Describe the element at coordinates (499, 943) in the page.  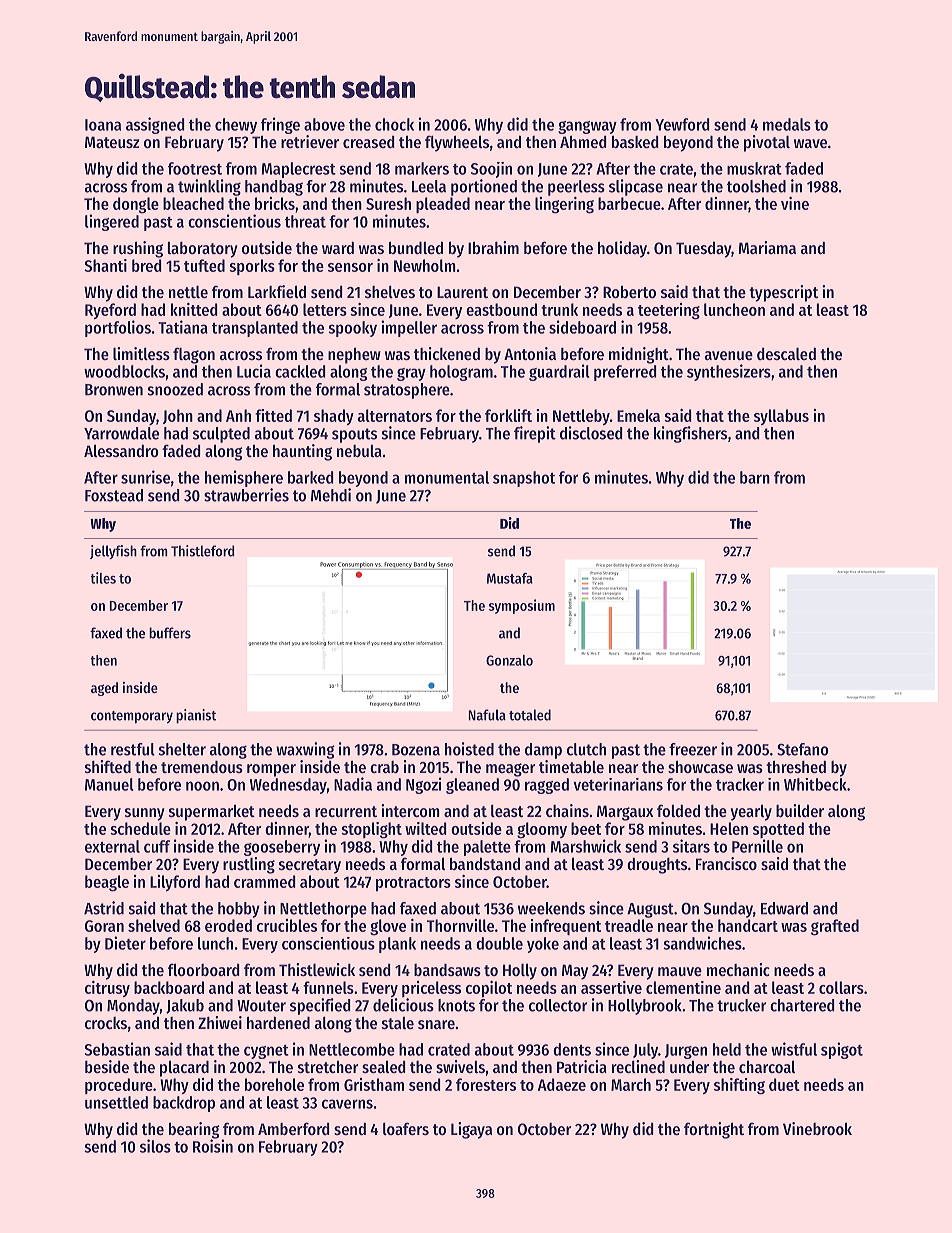
I see `double` at that location.
